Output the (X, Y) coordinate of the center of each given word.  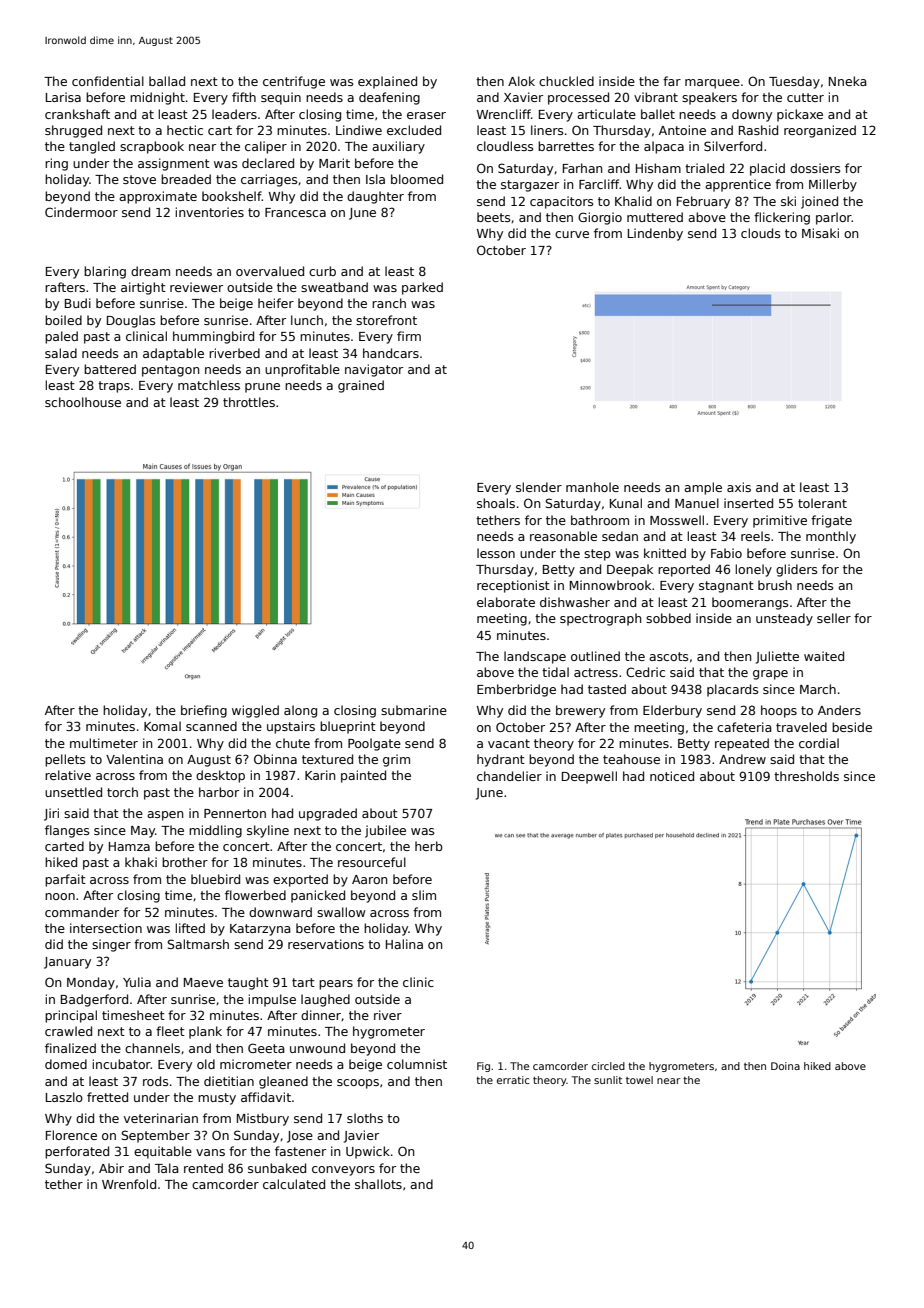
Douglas (131, 321)
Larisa (63, 97)
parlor (834, 218)
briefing (204, 711)
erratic (513, 1080)
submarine (414, 710)
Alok (521, 81)
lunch (307, 320)
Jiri (51, 814)
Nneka (848, 81)
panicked (318, 896)
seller (834, 618)
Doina (785, 1066)
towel (639, 1080)
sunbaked (277, 1168)
